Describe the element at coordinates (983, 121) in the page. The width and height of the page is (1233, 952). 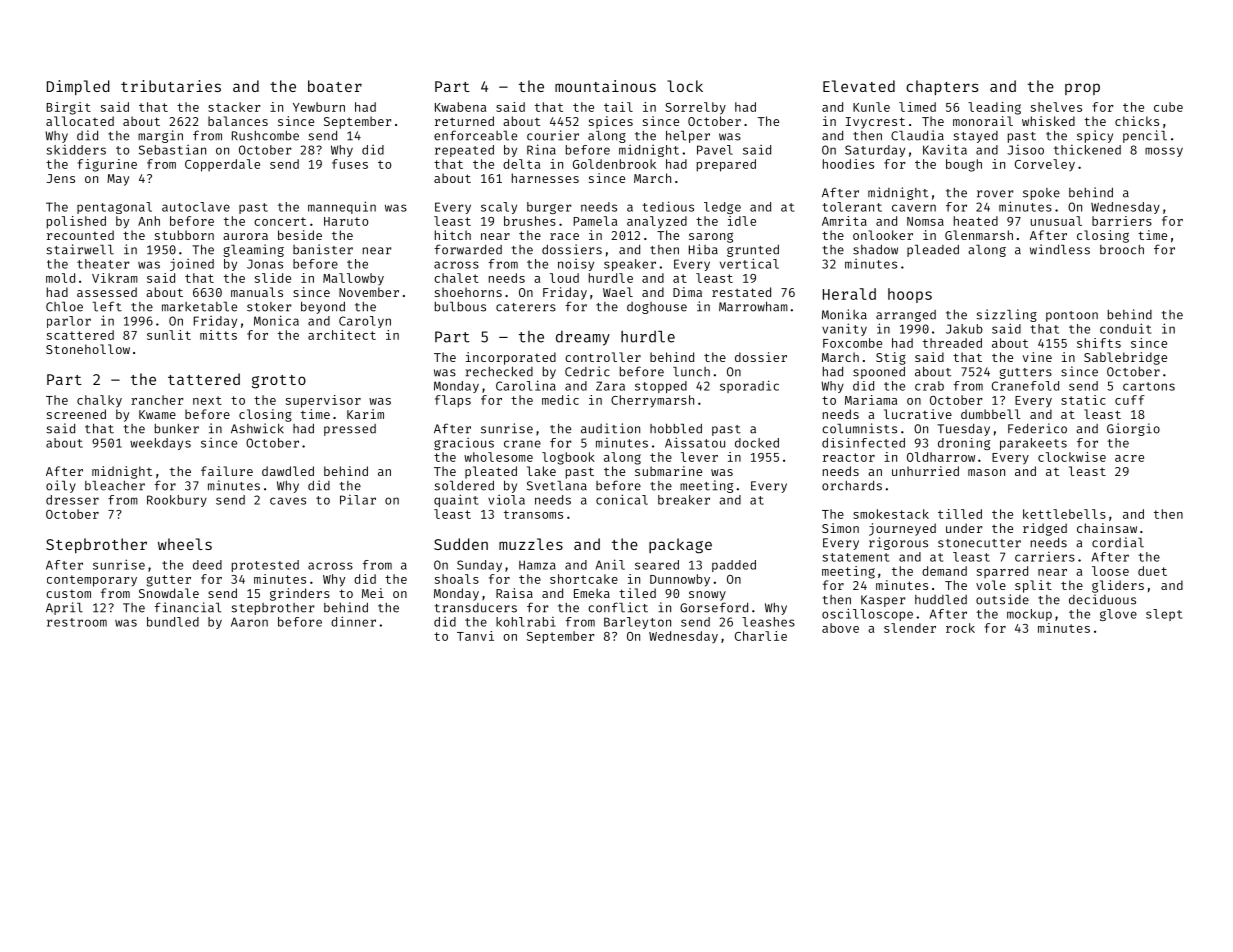
I see `monorail` at that location.
